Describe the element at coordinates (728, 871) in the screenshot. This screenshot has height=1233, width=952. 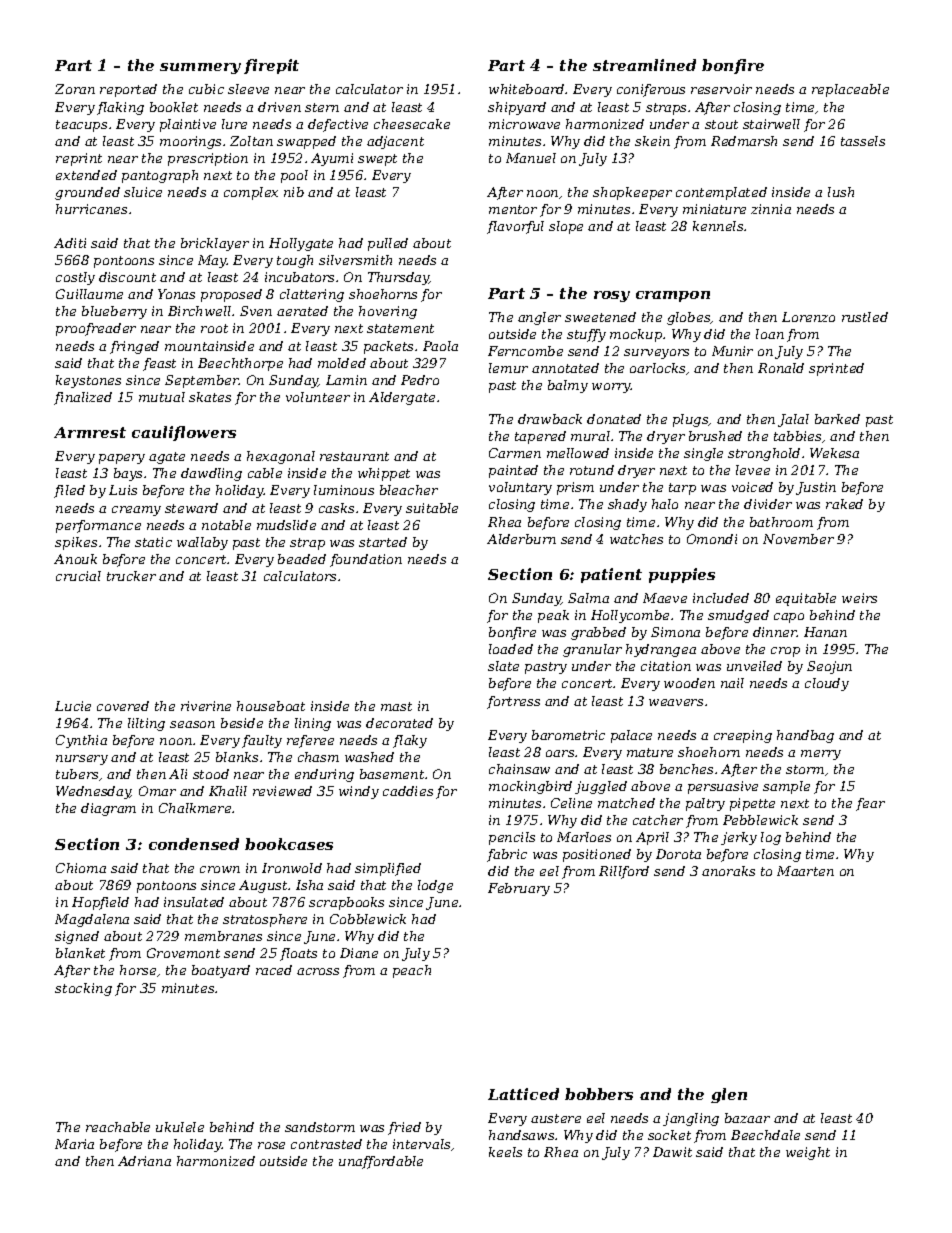
I see `anoraks` at that location.
